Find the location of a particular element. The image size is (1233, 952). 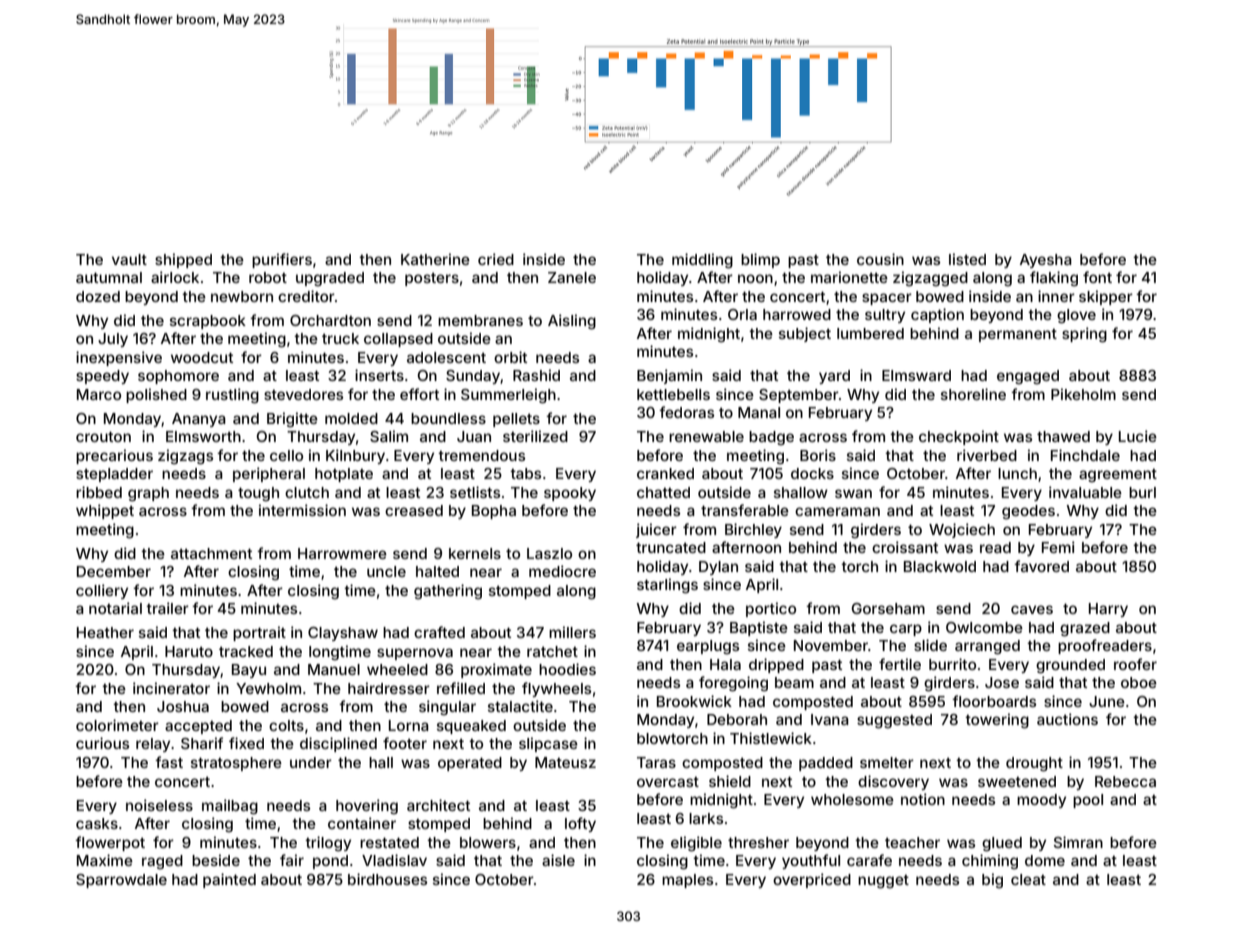

cranked is located at coordinates (665, 473).
